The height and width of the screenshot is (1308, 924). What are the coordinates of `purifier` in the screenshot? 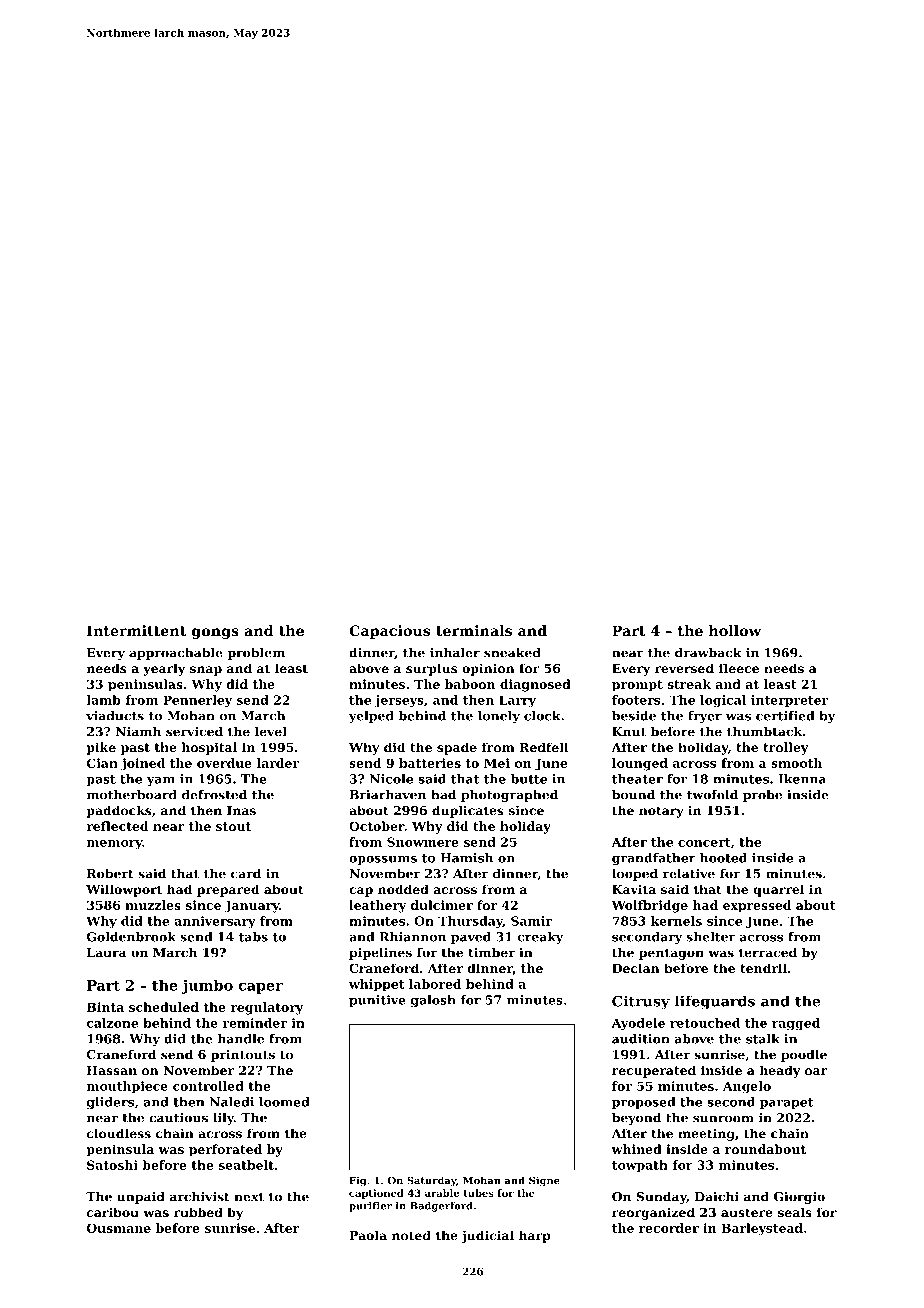 It's located at (370, 1207).
